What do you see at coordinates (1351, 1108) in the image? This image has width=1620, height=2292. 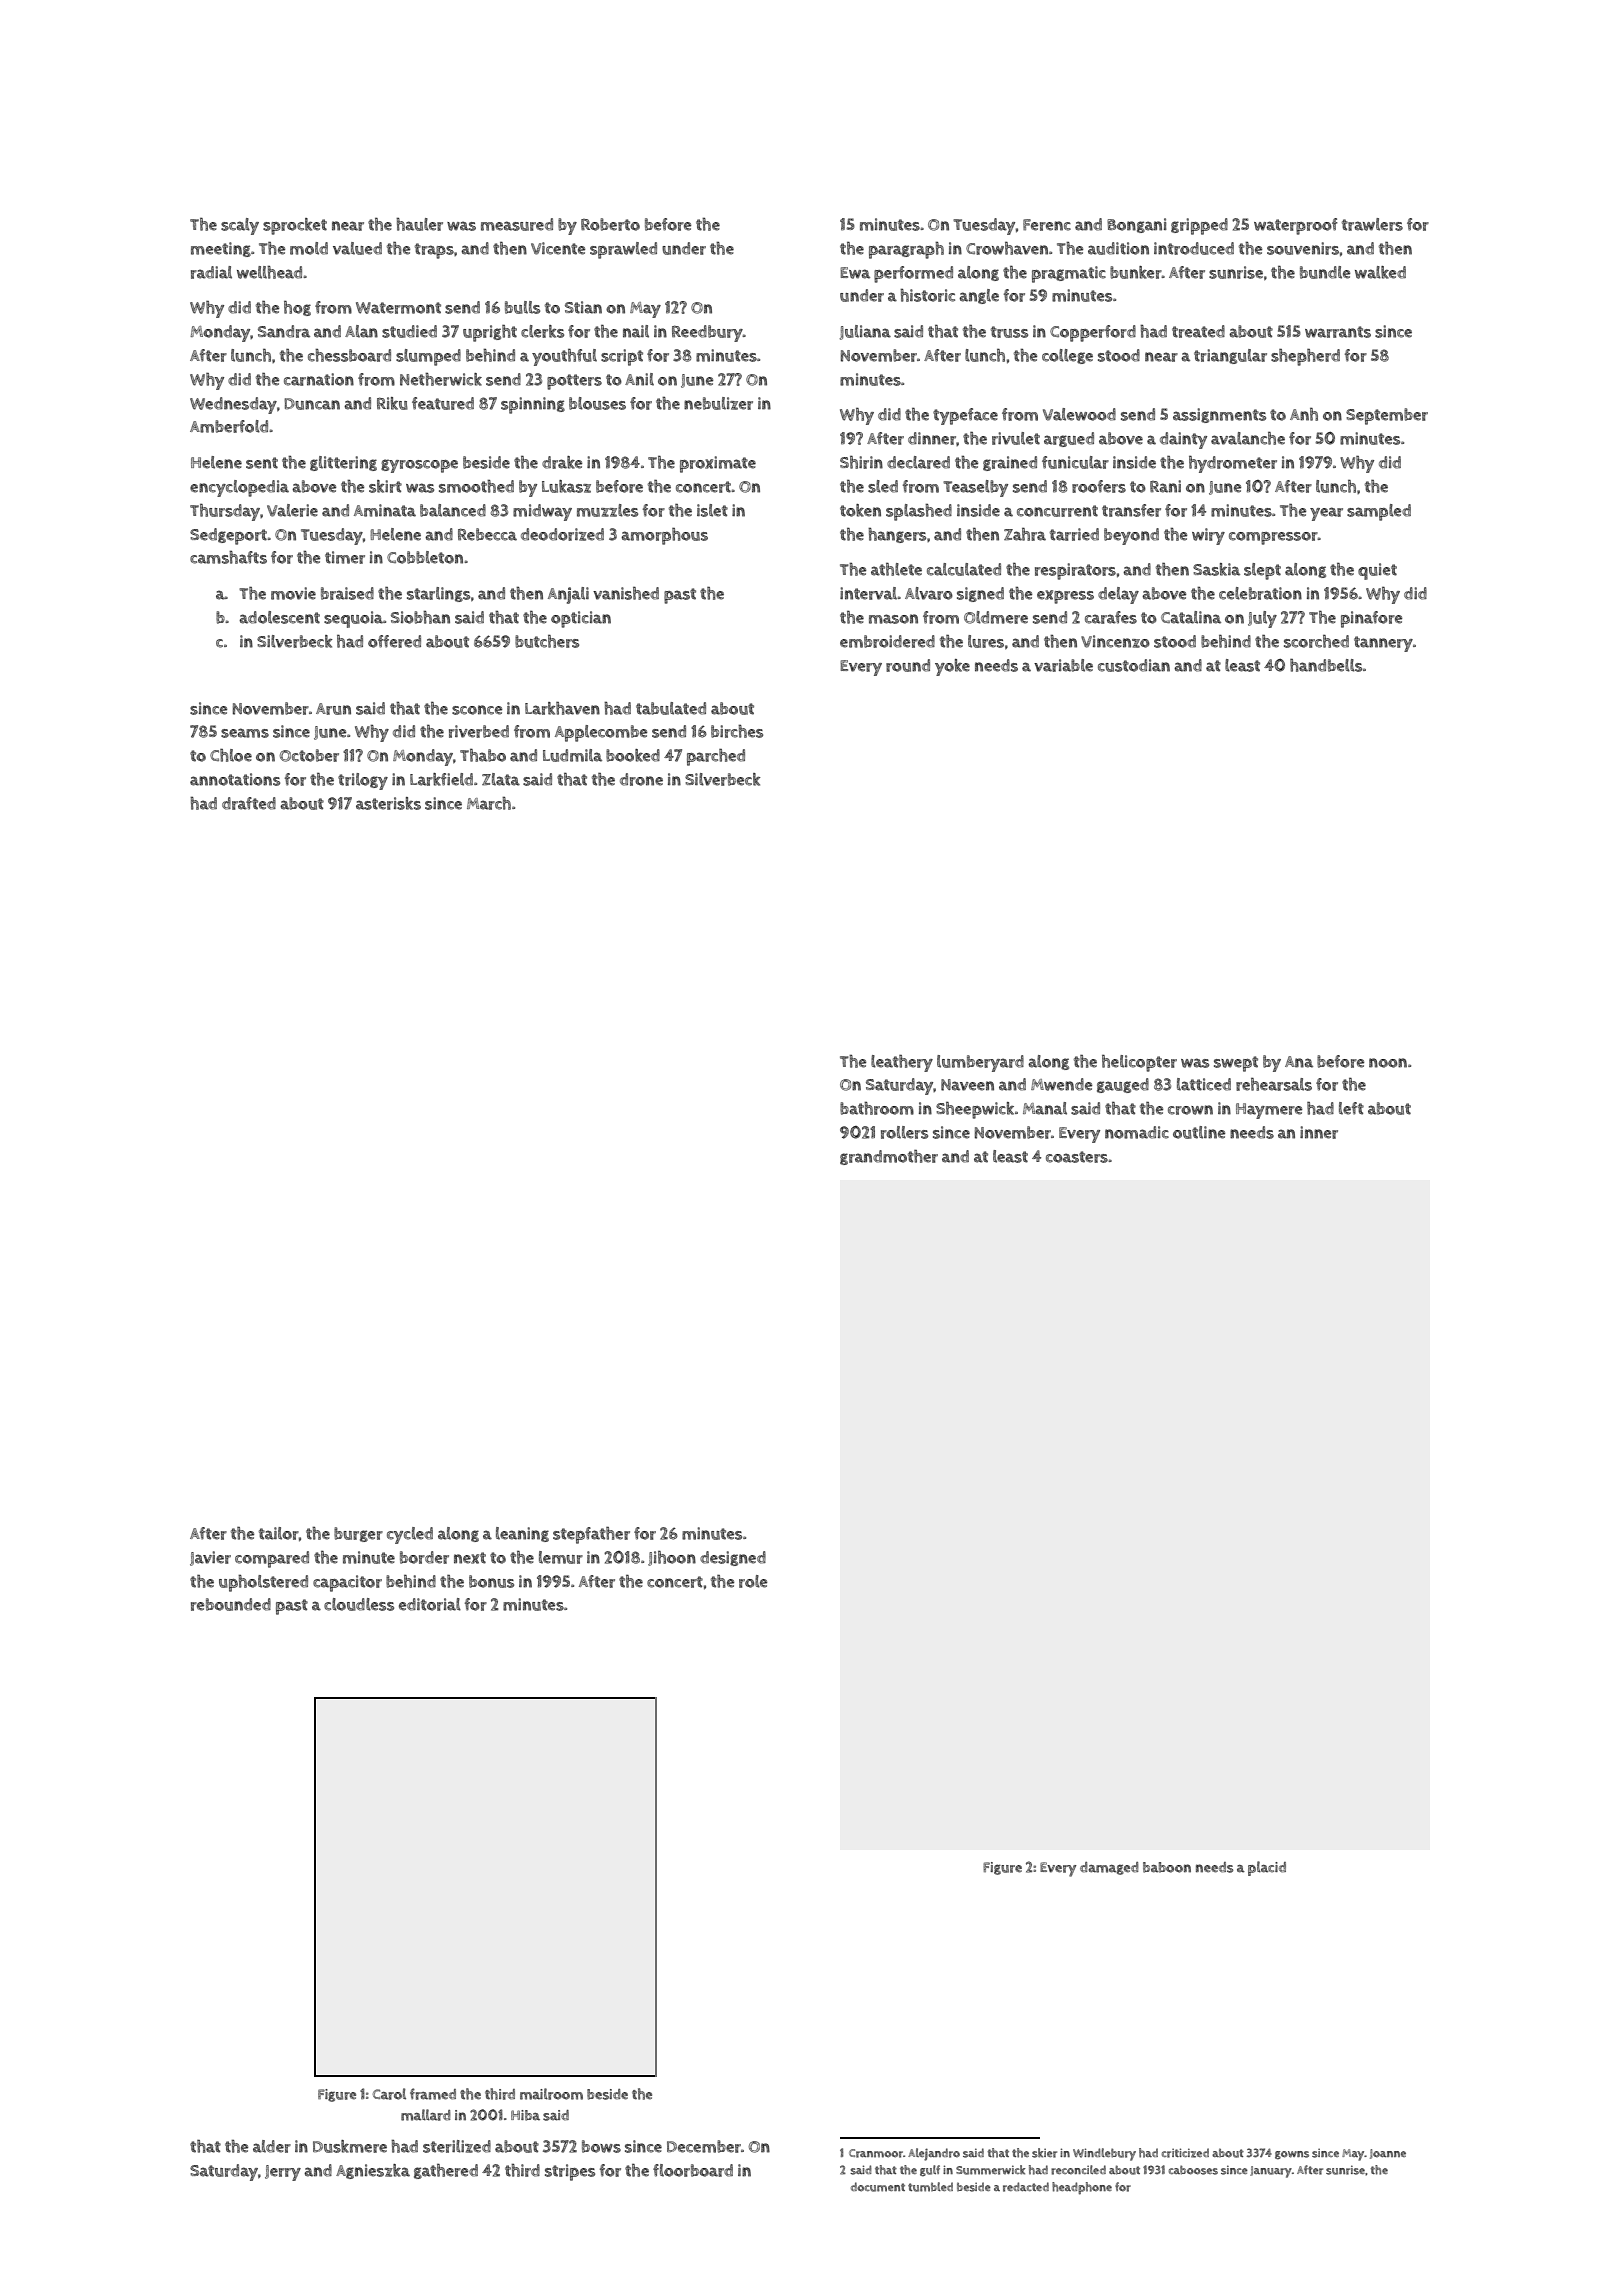 I see `left` at bounding box center [1351, 1108].
